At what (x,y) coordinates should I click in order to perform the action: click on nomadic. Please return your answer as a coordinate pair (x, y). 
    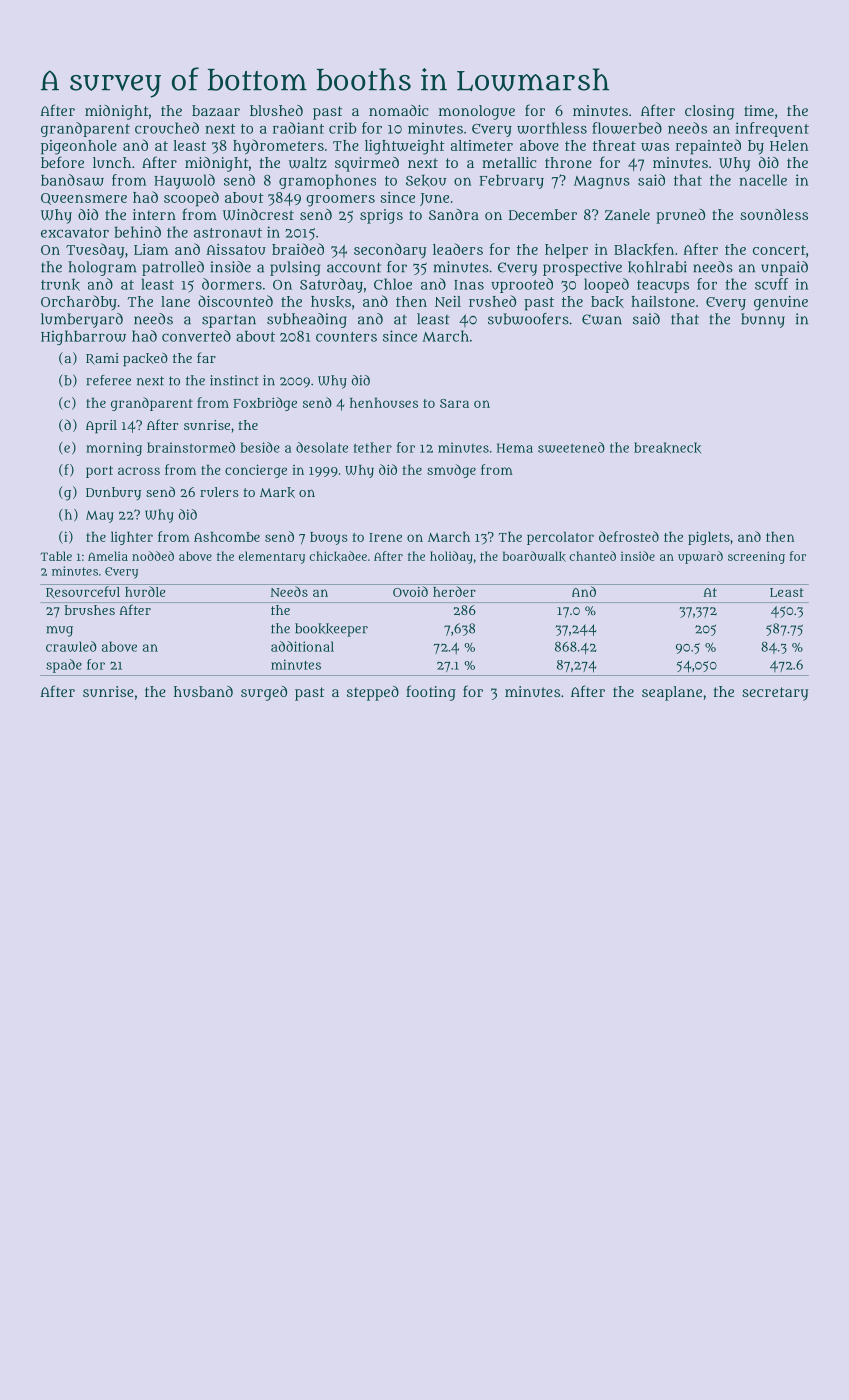
    Looking at the image, I should click on (398, 110).
